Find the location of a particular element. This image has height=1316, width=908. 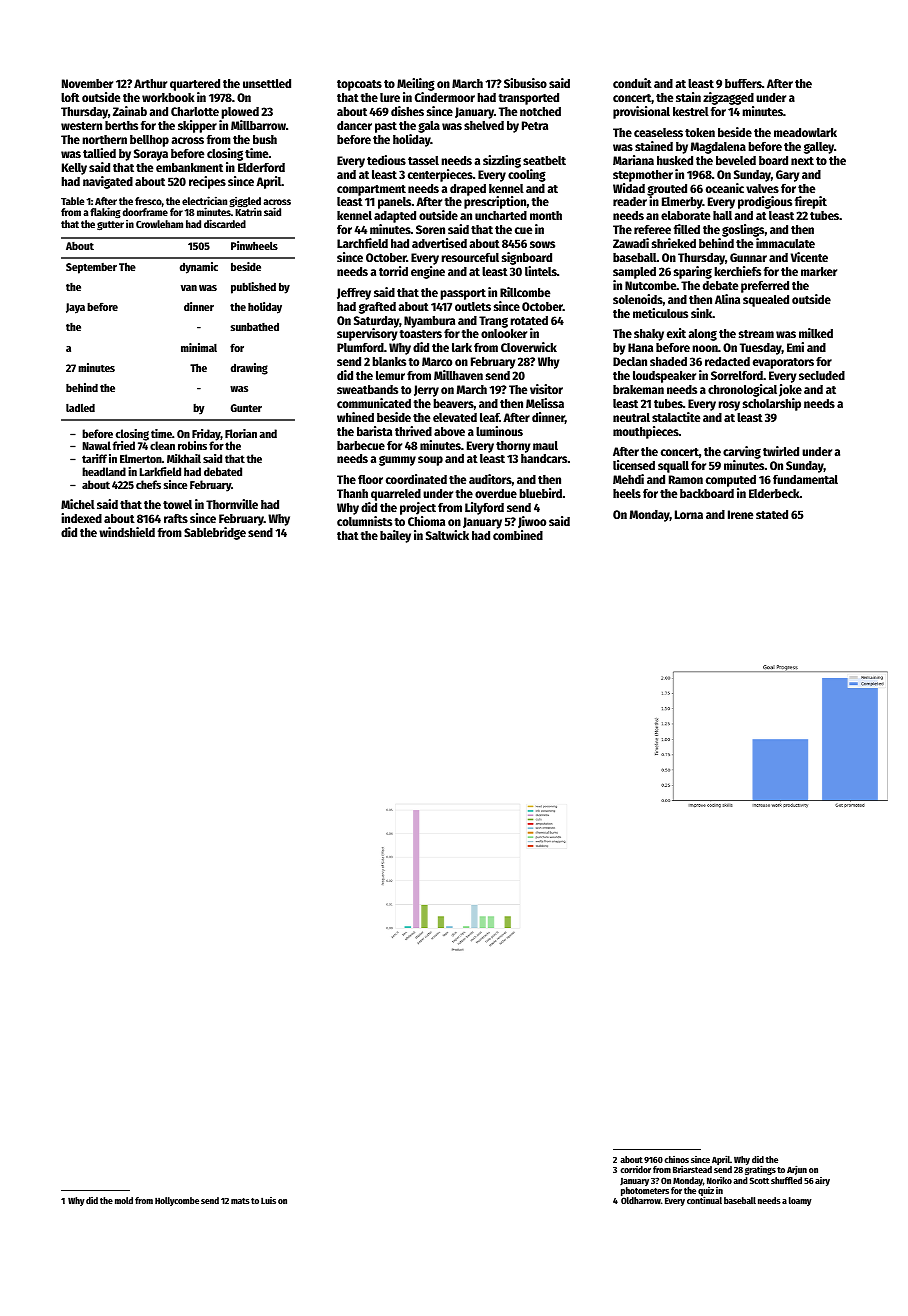

tariff is located at coordinates (94, 458).
